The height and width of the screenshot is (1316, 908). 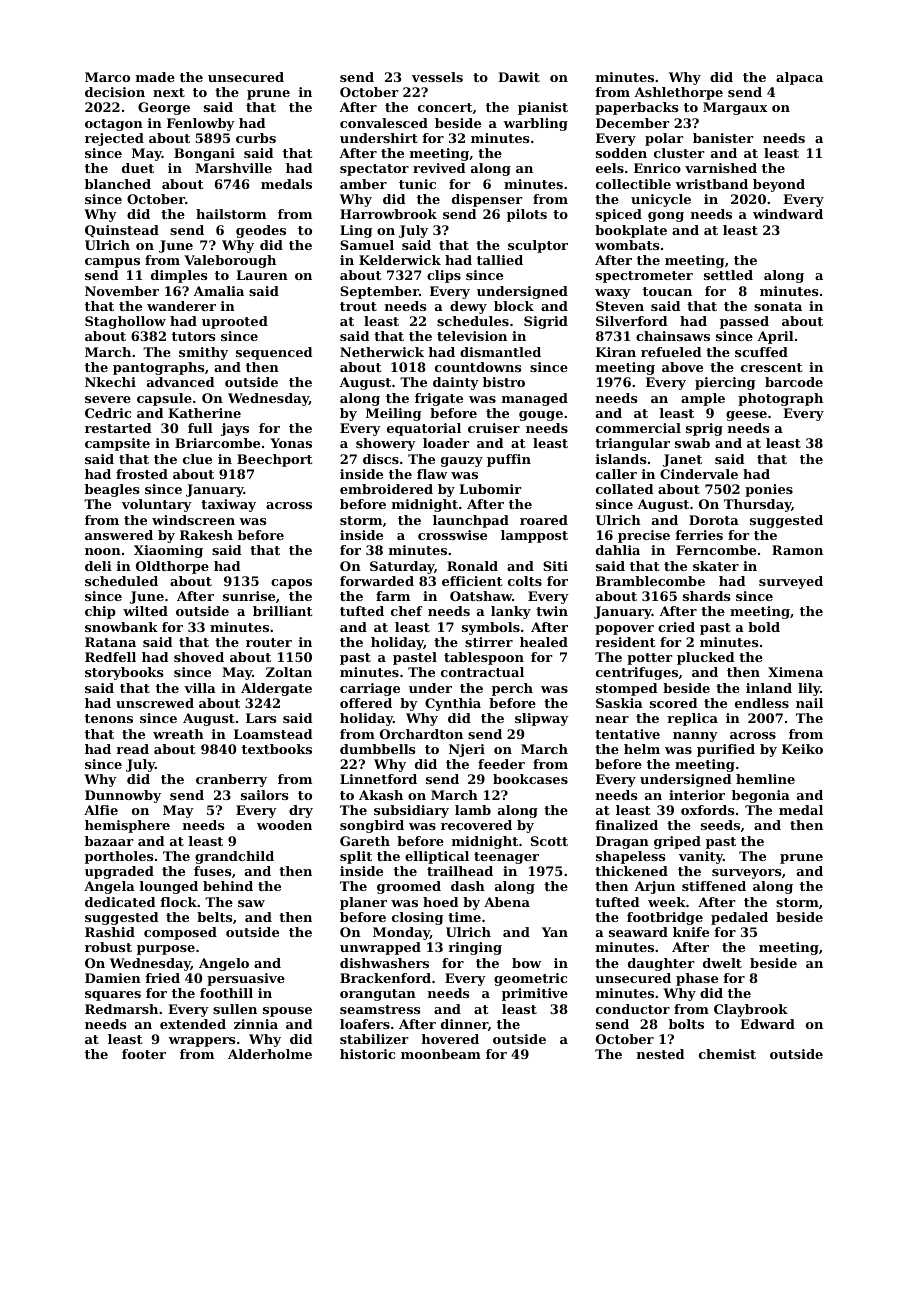 What do you see at coordinates (799, 78) in the screenshot?
I see `alpaca` at bounding box center [799, 78].
